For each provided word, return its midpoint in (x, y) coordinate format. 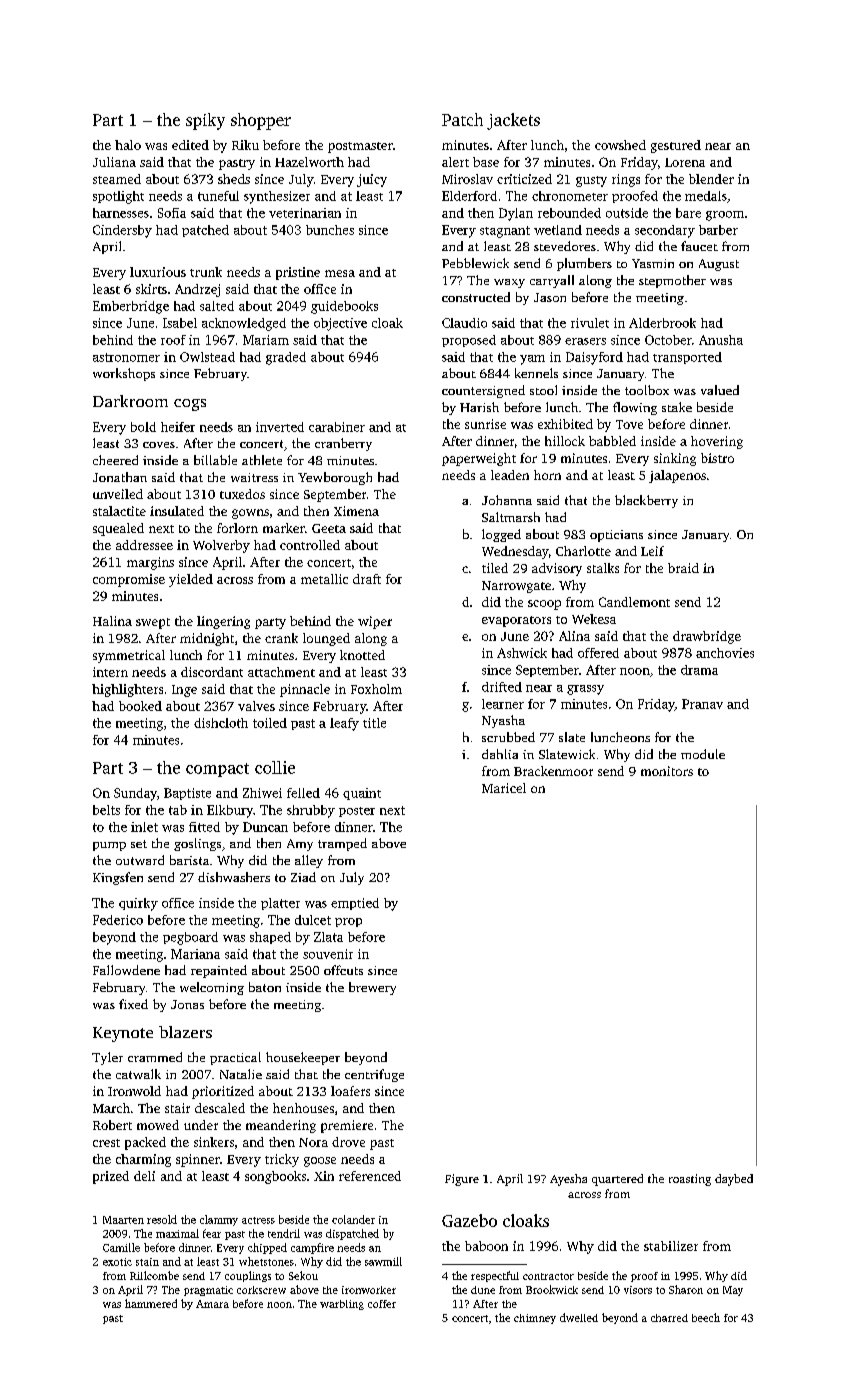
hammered (151, 1303)
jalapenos (677, 476)
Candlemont (634, 602)
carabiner (337, 427)
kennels (536, 373)
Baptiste (187, 794)
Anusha (721, 340)
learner (503, 704)
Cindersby (122, 231)
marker (284, 528)
